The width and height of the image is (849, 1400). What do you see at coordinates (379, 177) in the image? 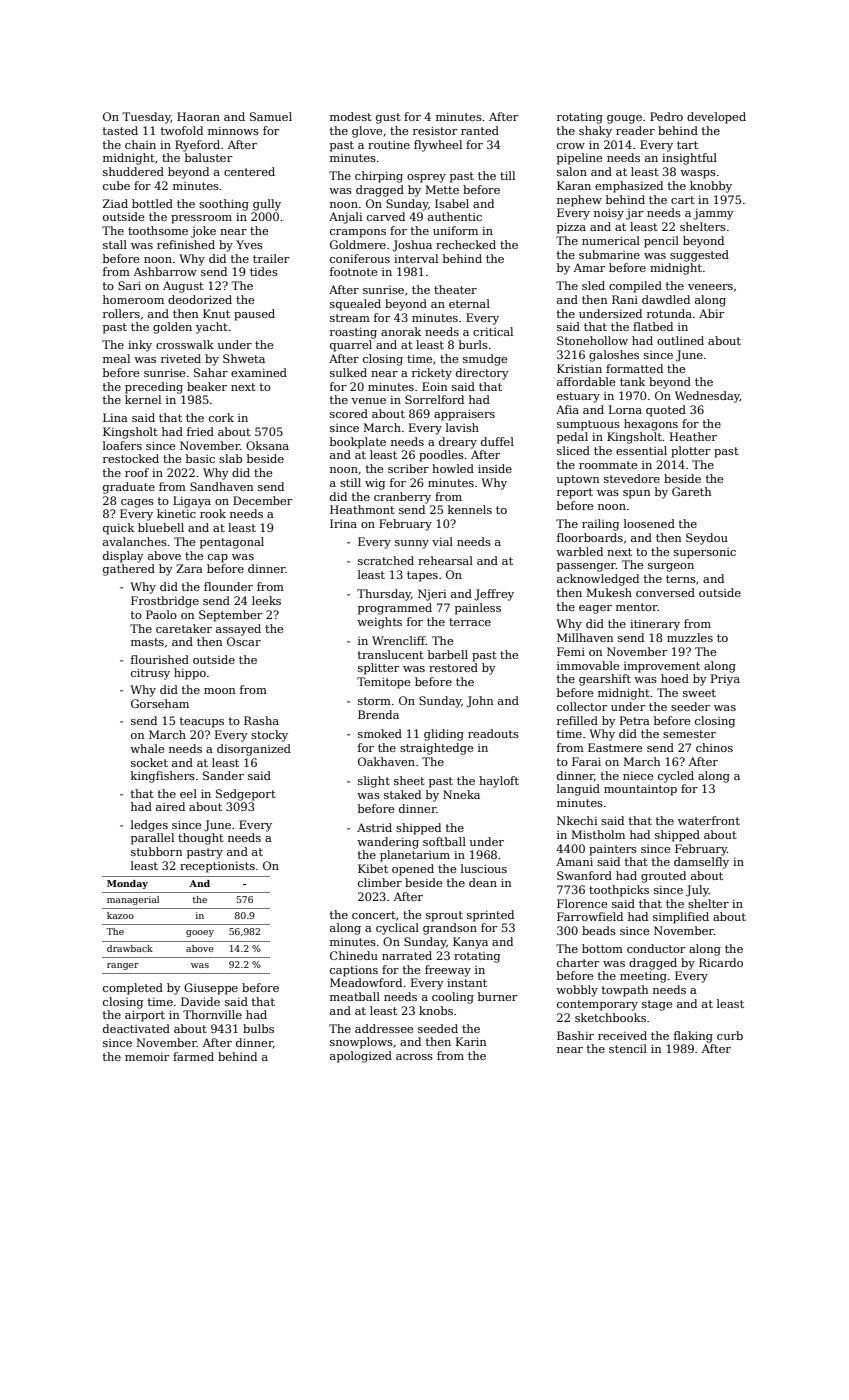
I see `chirping` at bounding box center [379, 177].
